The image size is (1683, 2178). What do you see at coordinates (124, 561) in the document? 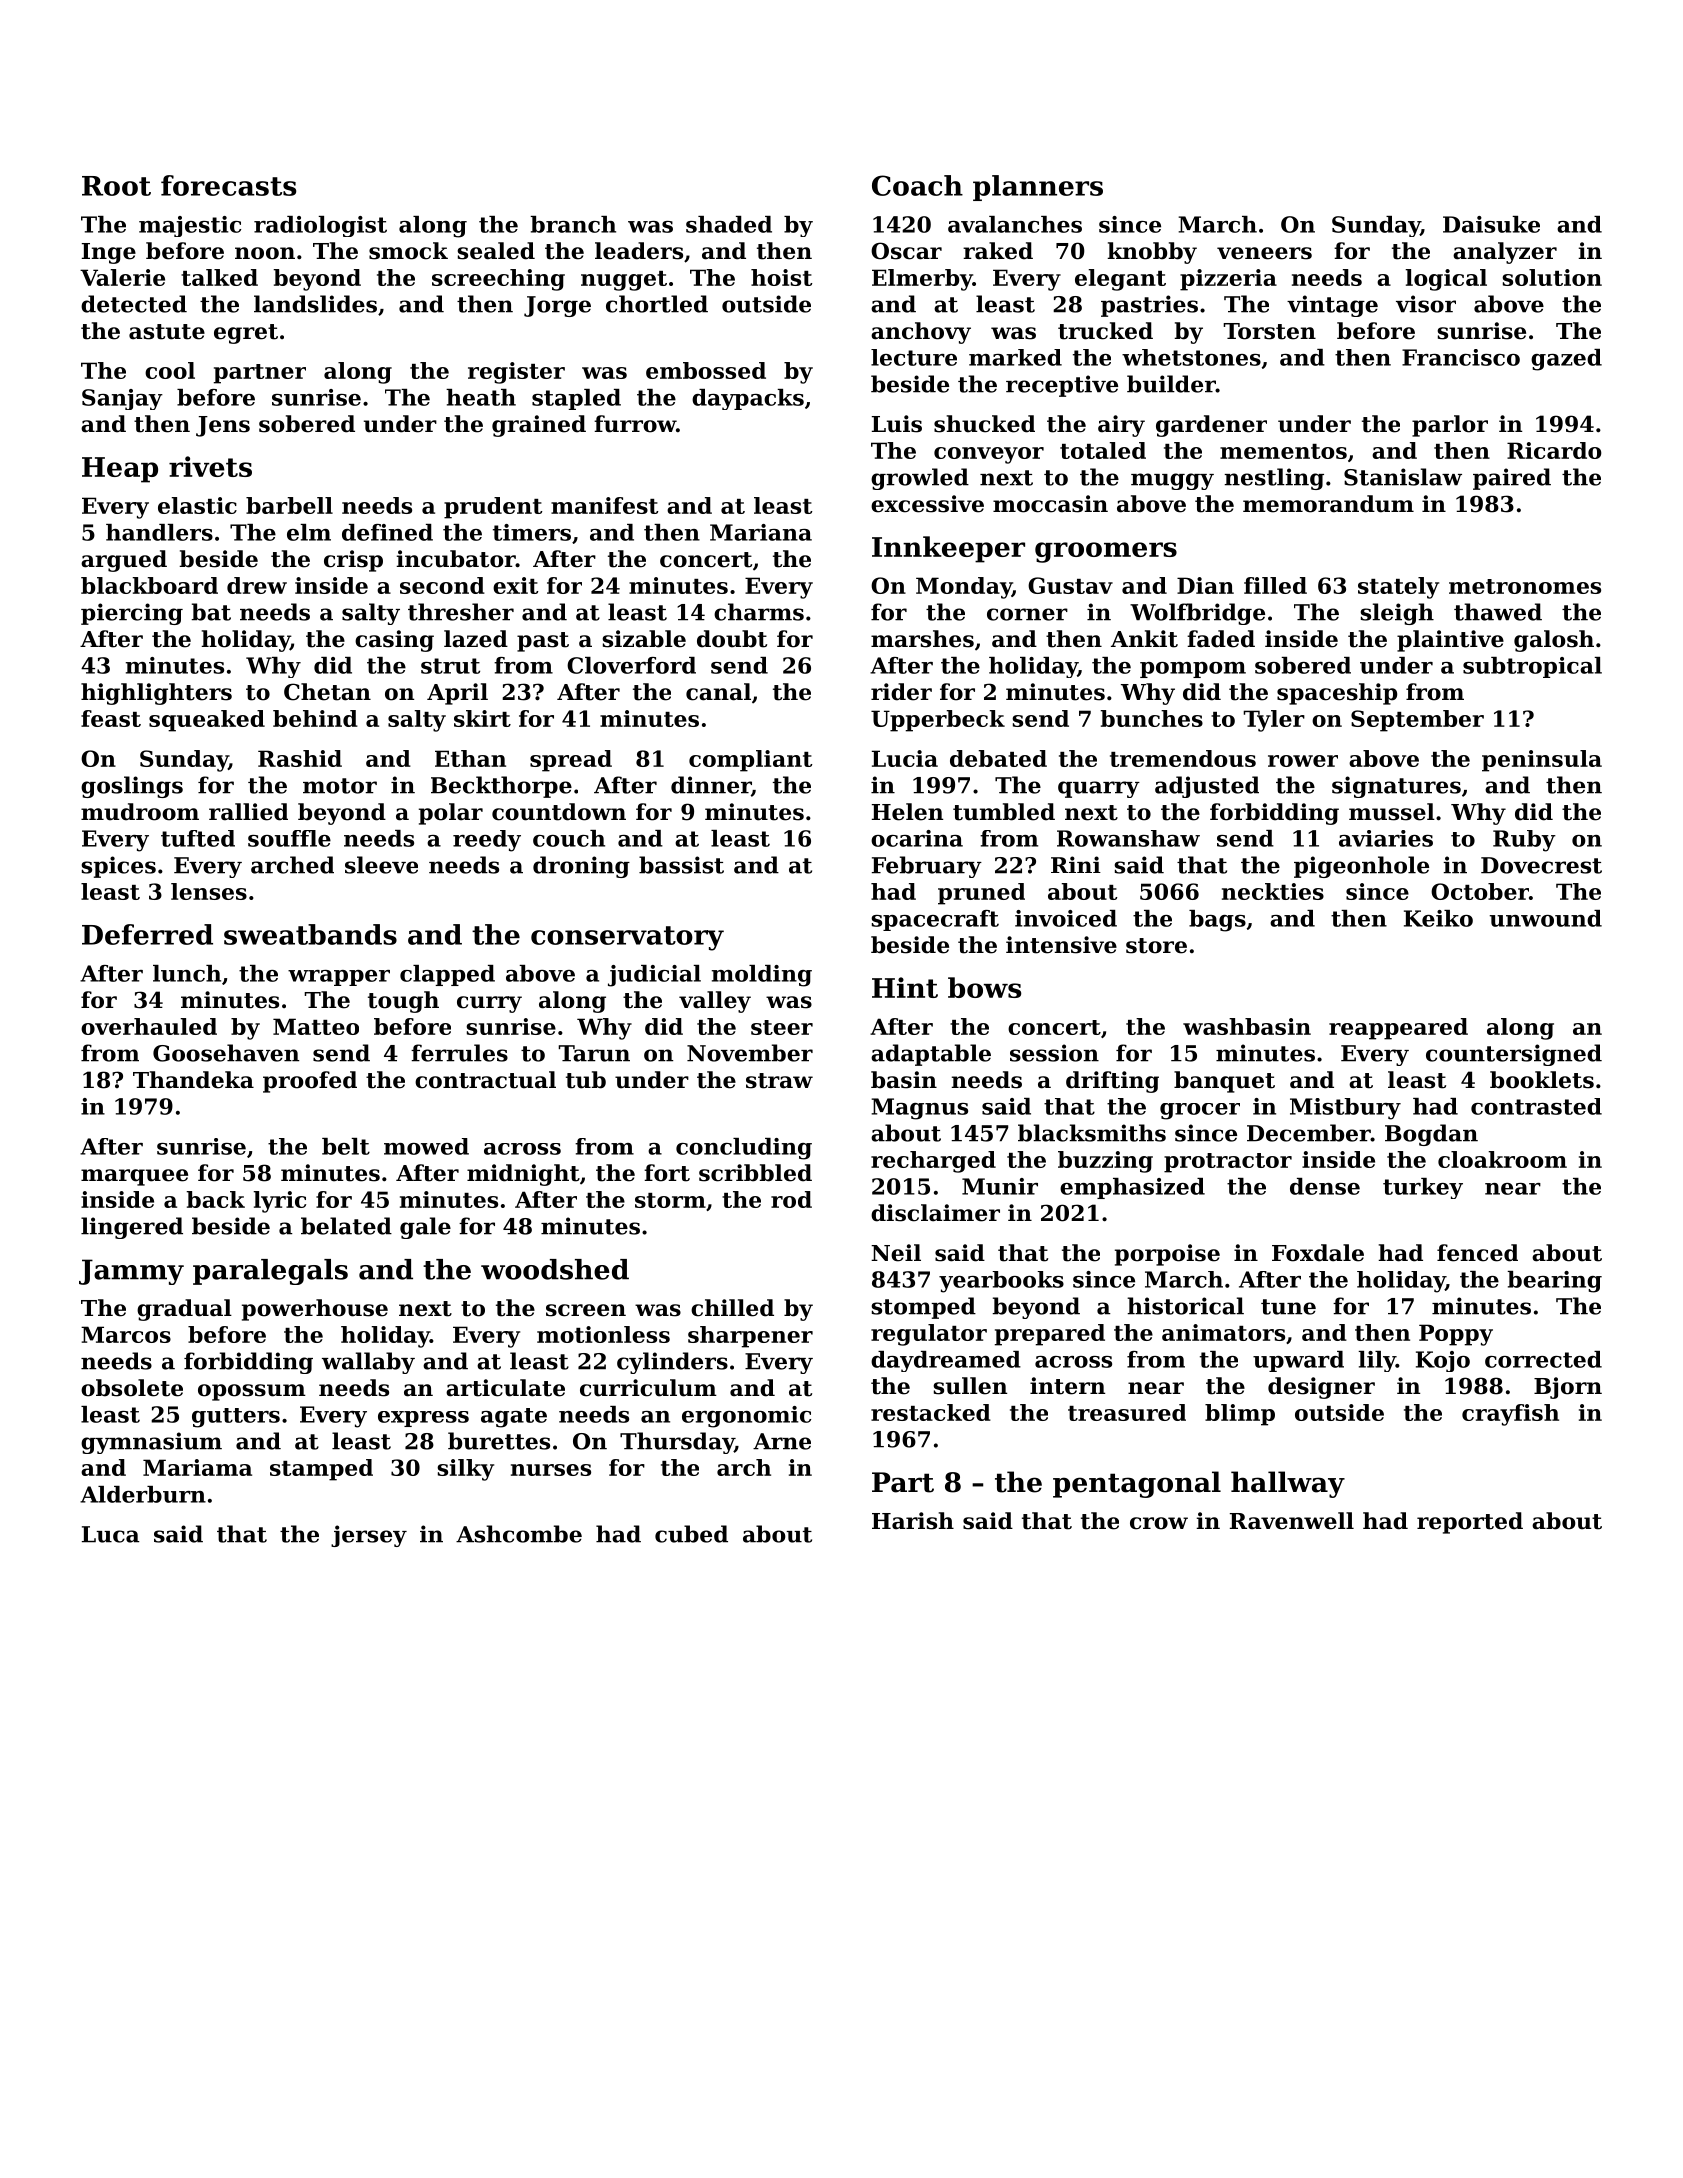
I see `argued` at bounding box center [124, 561].
